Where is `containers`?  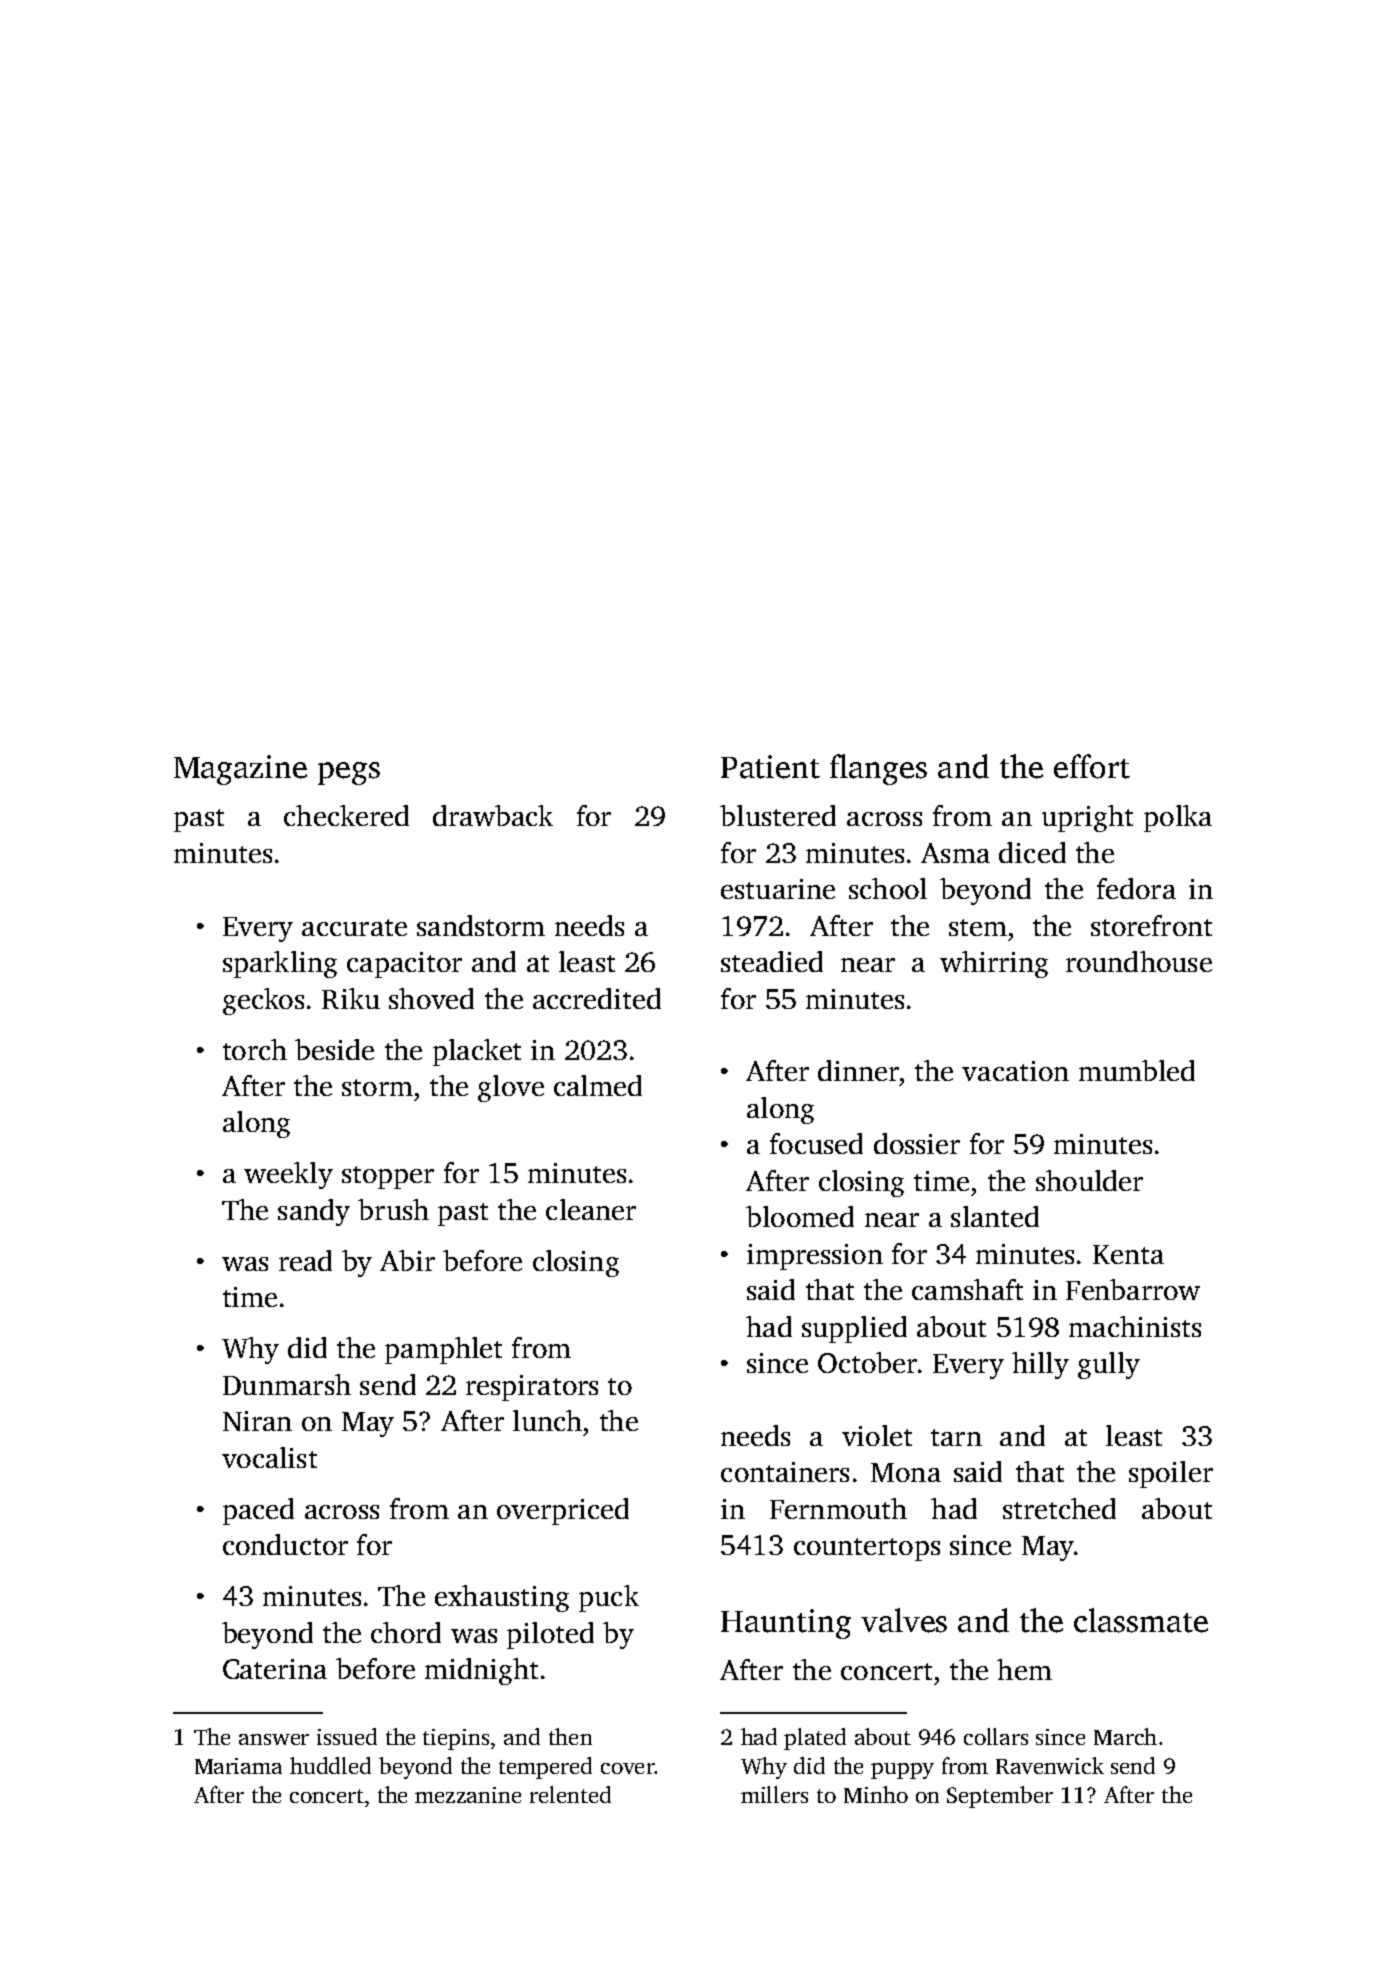 containers is located at coordinates (785, 1472).
